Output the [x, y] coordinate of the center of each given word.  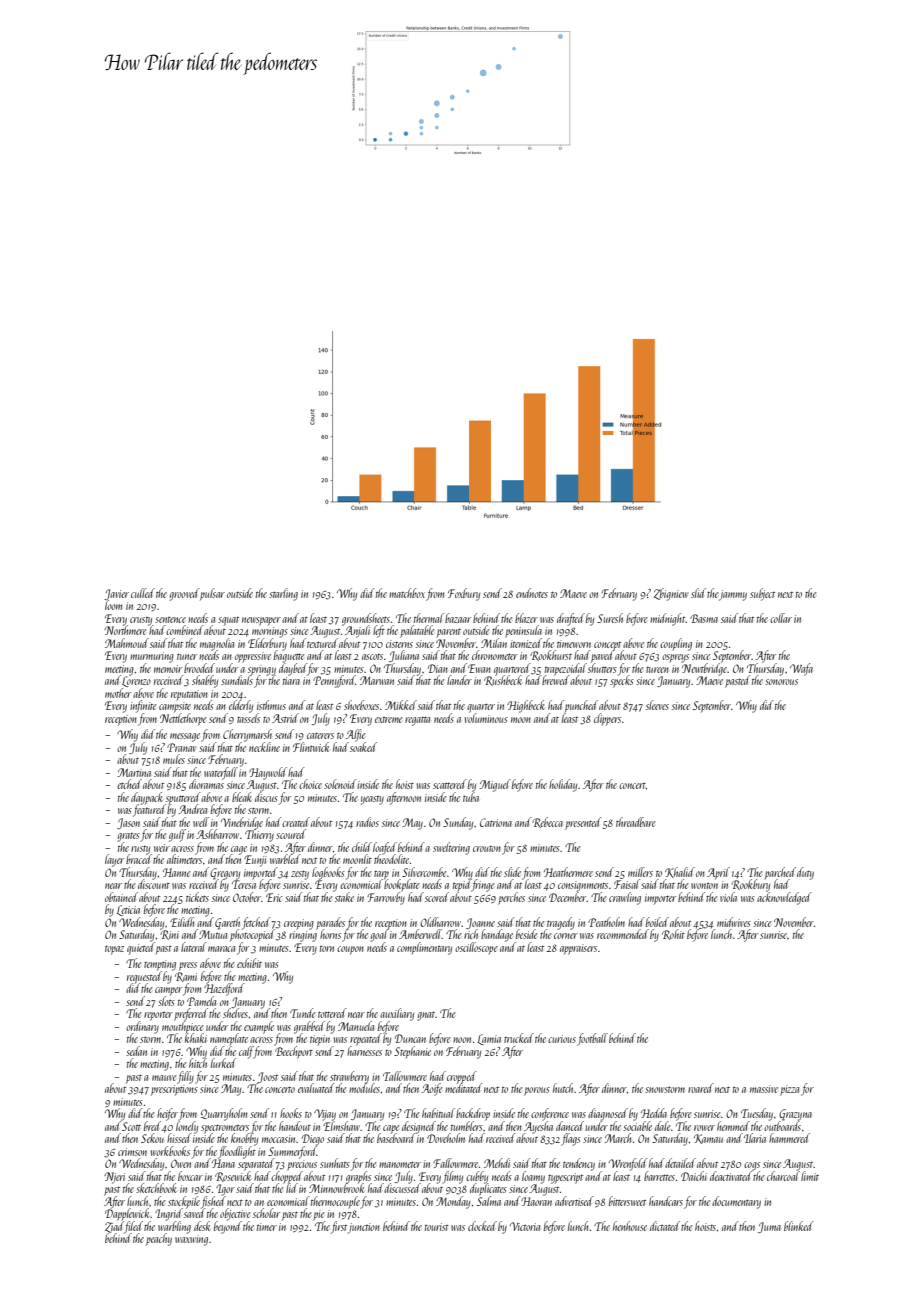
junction [364, 1228]
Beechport [294, 1052]
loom [113, 605]
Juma [769, 1227]
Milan [494, 643]
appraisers [578, 949]
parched [780, 873]
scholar [266, 1213]
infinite [143, 706]
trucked [519, 1038]
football [592, 1039]
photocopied [252, 936]
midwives [734, 922]
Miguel [495, 785]
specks [622, 682]
